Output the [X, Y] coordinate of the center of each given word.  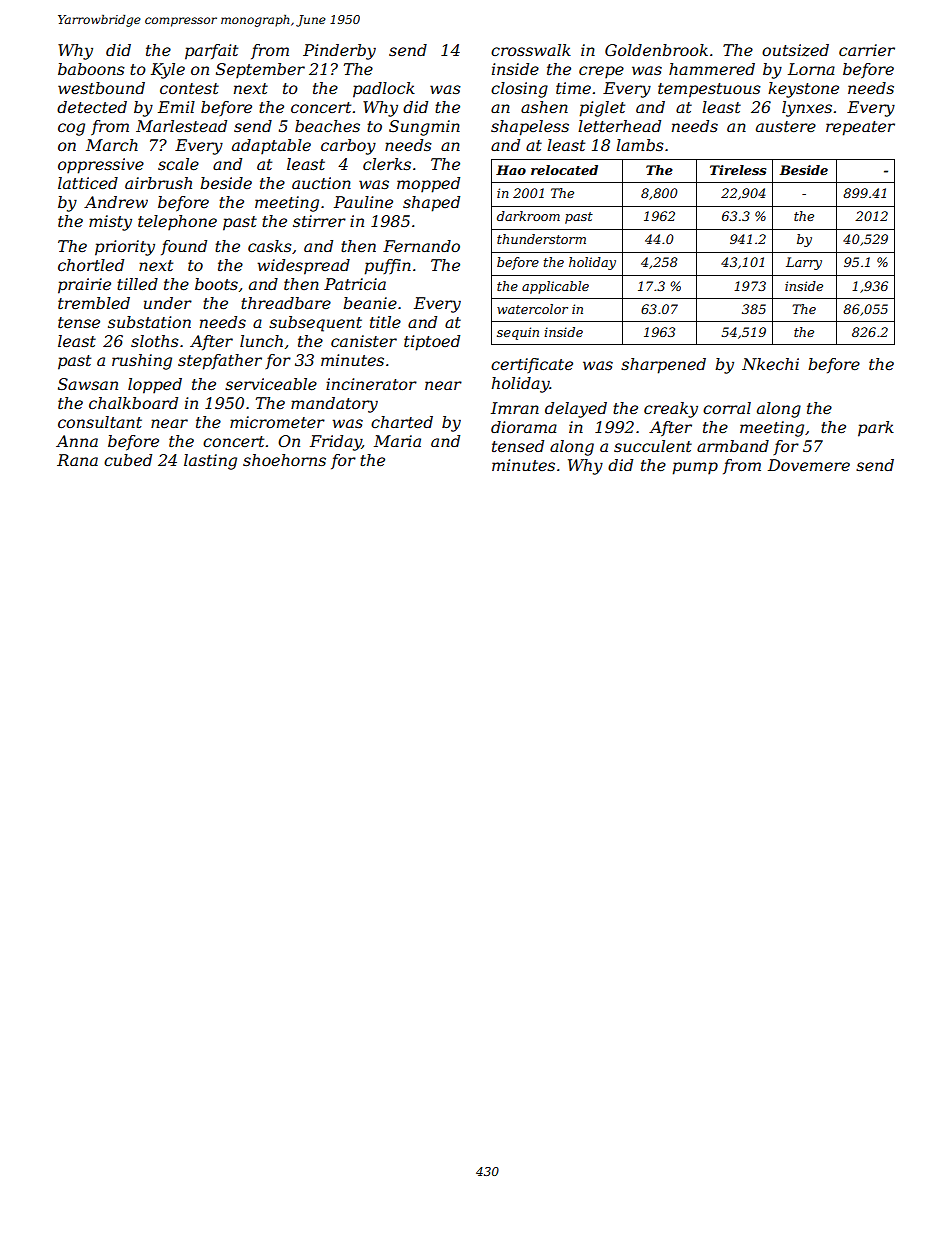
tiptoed [432, 343]
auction [321, 183]
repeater [860, 128]
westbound [101, 88]
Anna [77, 441]
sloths [155, 341]
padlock [384, 90]
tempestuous [709, 90]
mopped [428, 185]
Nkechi [770, 364]
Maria [397, 441]
